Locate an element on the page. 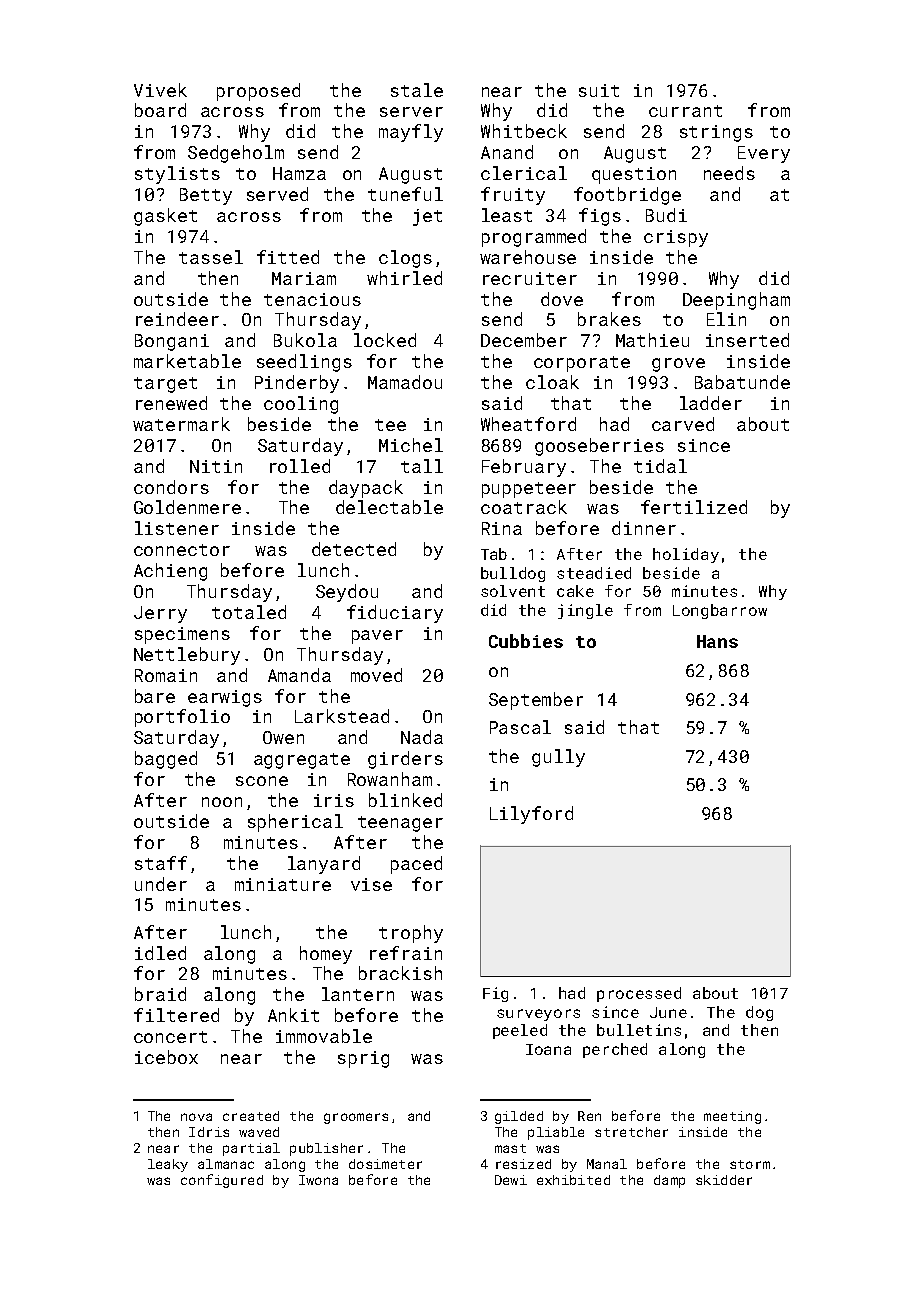  totaled is located at coordinates (249, 612).
